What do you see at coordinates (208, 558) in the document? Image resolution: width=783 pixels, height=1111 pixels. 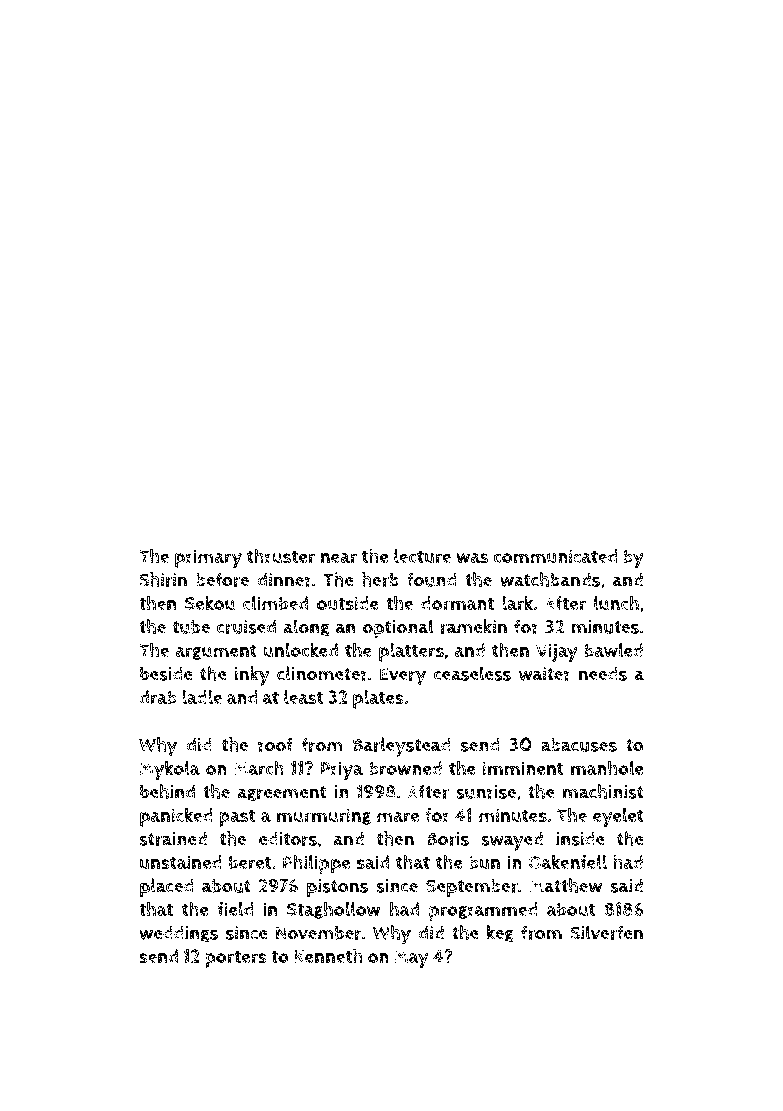 I see `primary` at bounding box center [208, 558].
